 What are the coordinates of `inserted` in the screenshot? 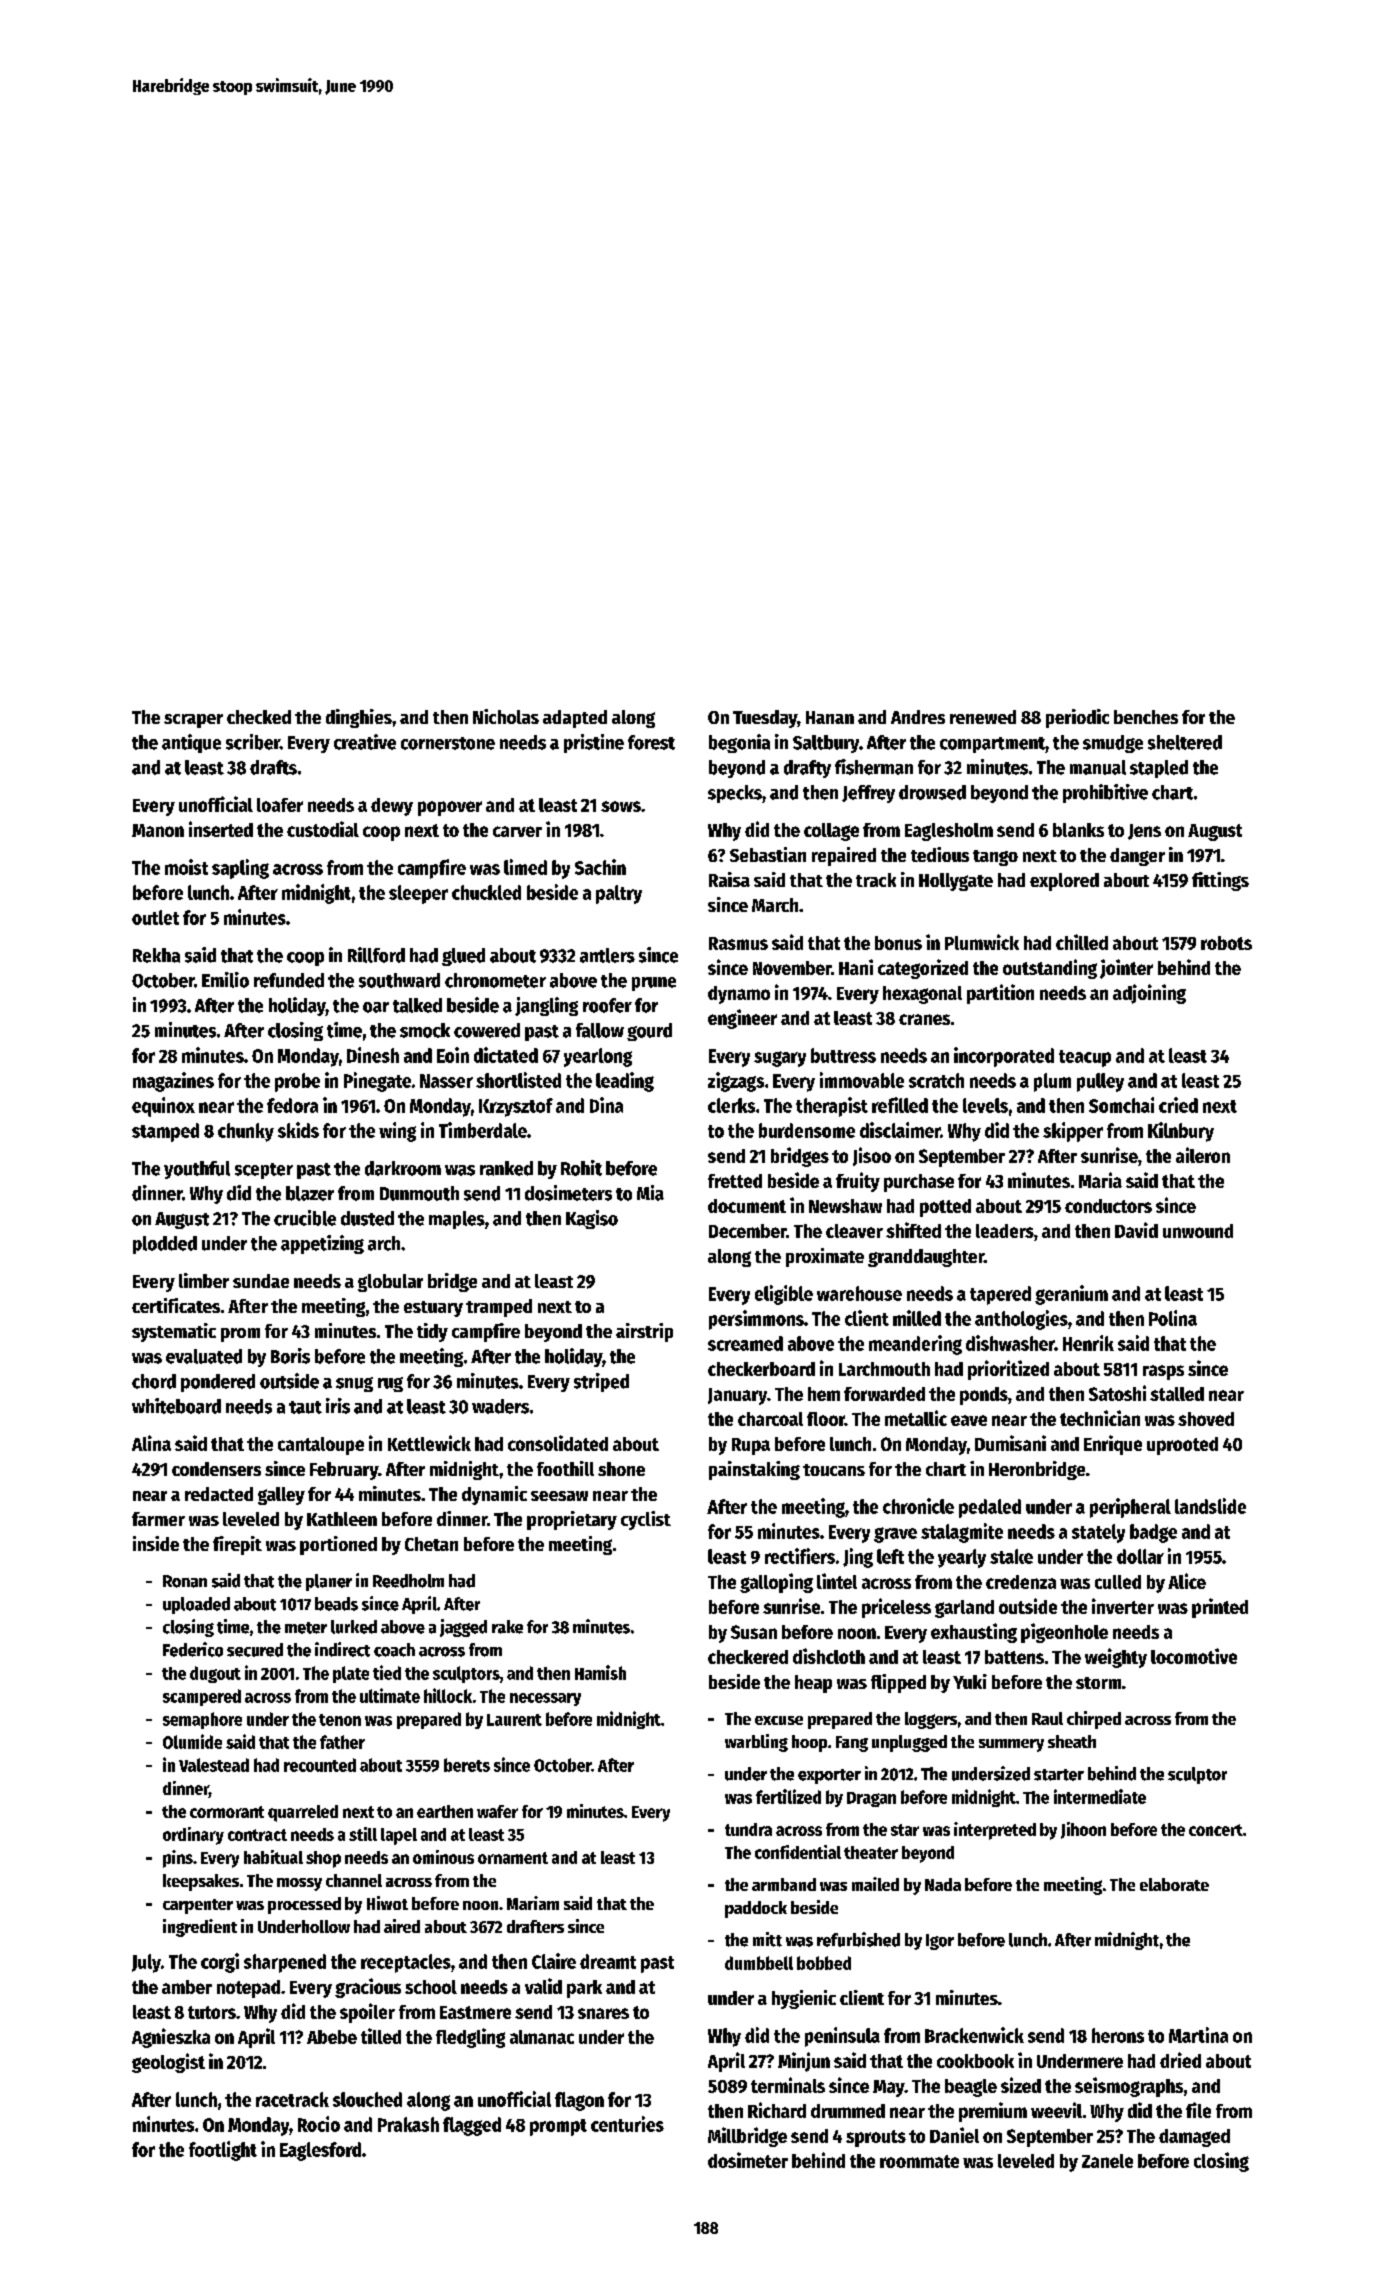 It's located at (221, 829).
